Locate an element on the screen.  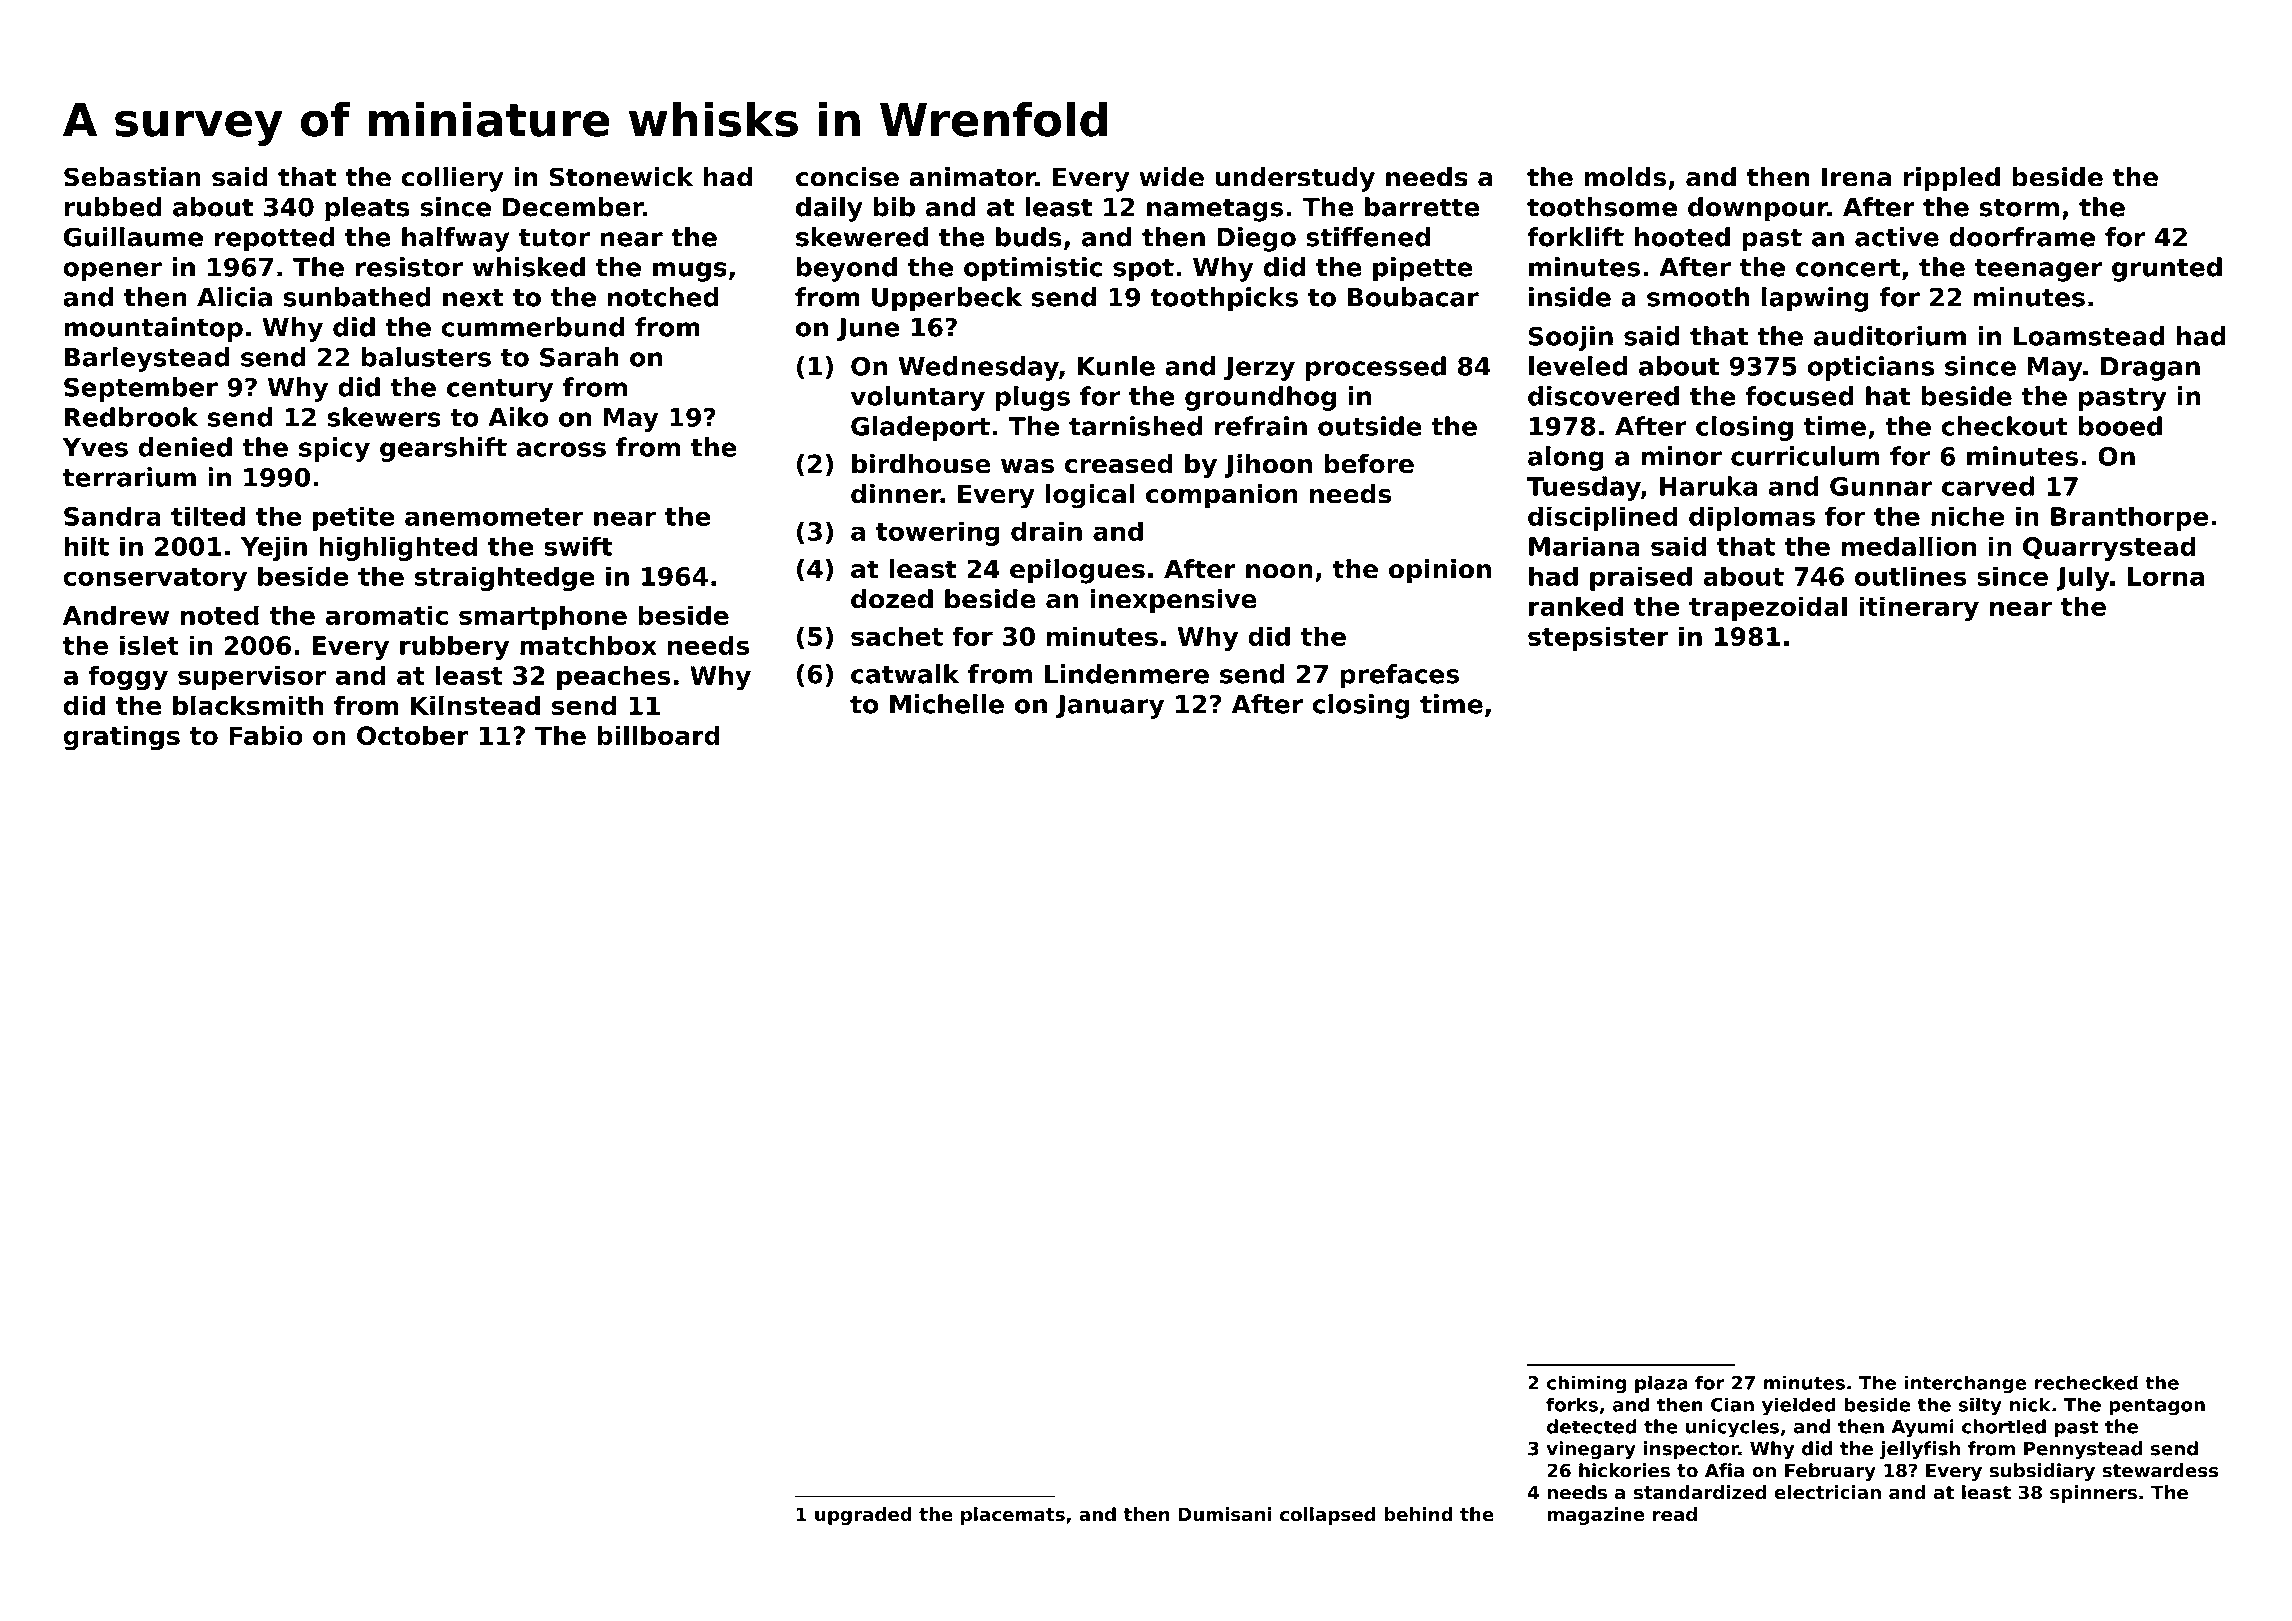
rippled is located at coordinates (1952, 179).
